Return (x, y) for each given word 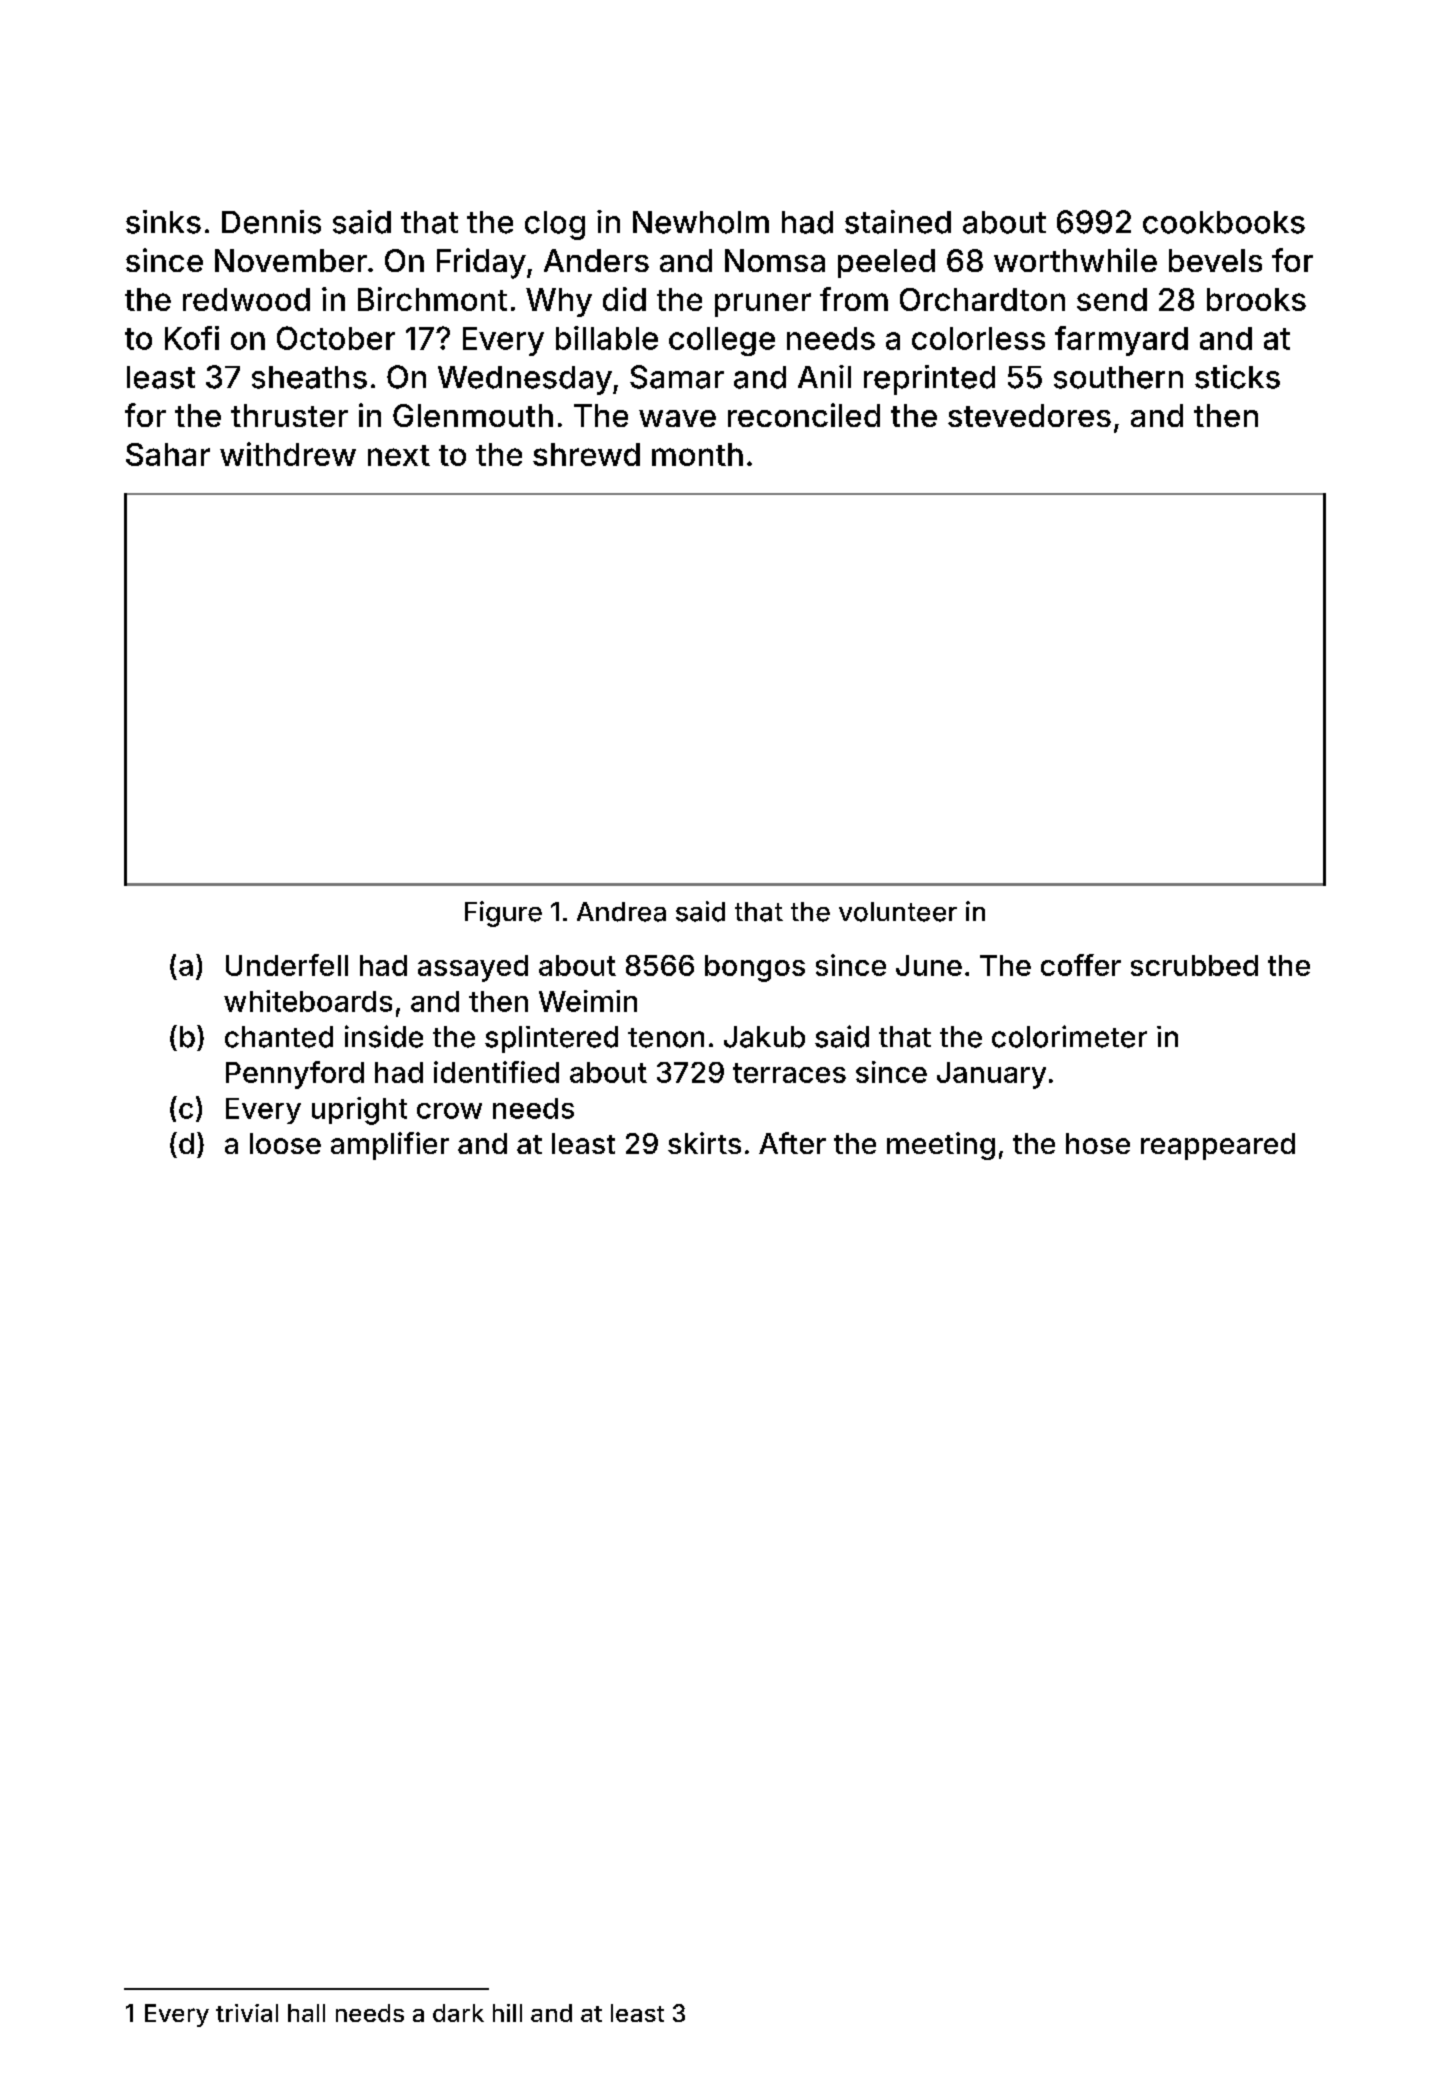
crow (449, 1111)
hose (1098, 1143)
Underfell (287, 965)
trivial (247, 2013)
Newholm (701, 222)
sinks (163, 222)
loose (285, 1143)
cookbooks (1224, 222)
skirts (704, 1143)
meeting (941, 1146)
